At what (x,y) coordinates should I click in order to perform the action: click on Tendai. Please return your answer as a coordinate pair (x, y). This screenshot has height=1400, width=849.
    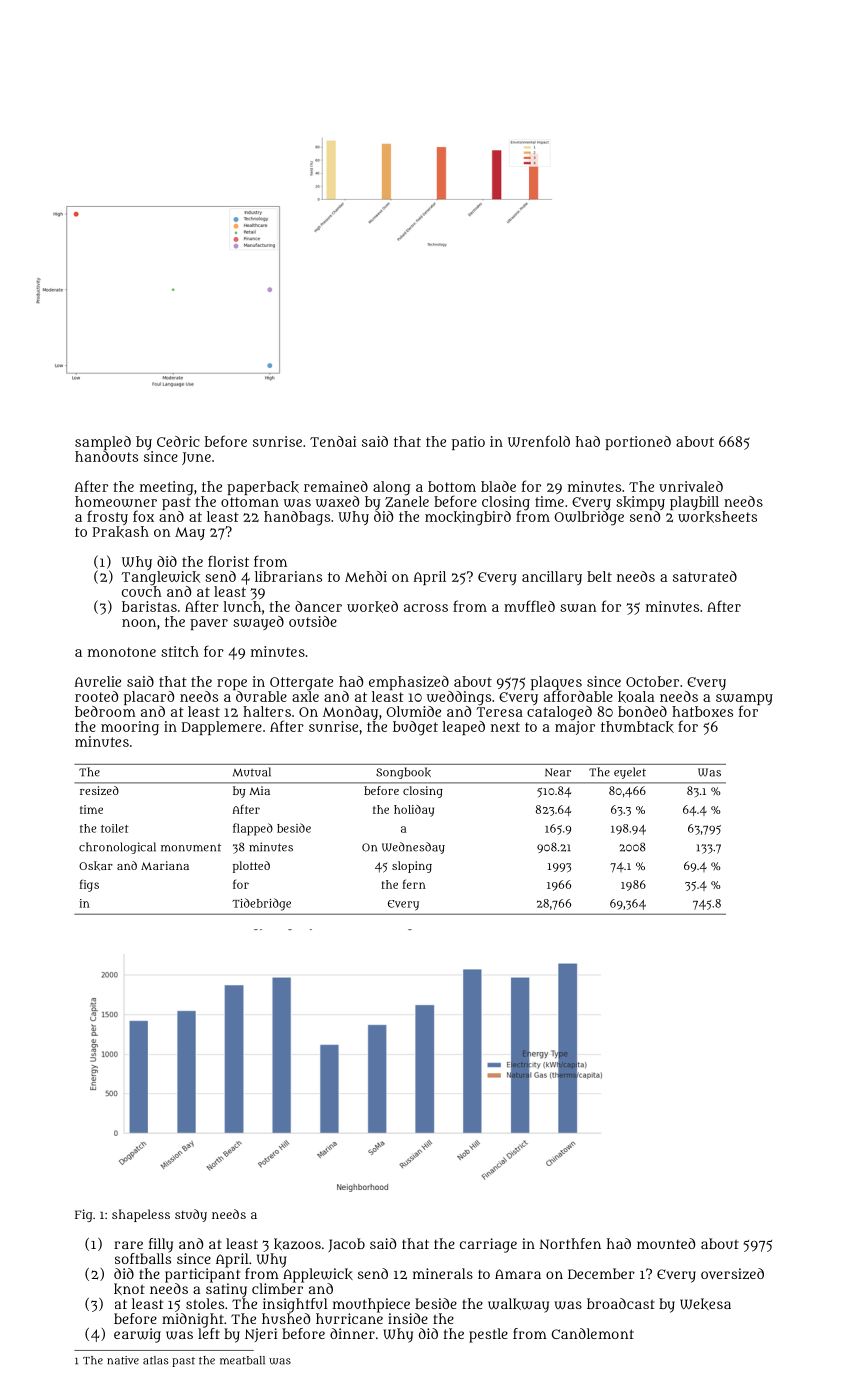
    Looking at the image, I should click on (333, 441).
